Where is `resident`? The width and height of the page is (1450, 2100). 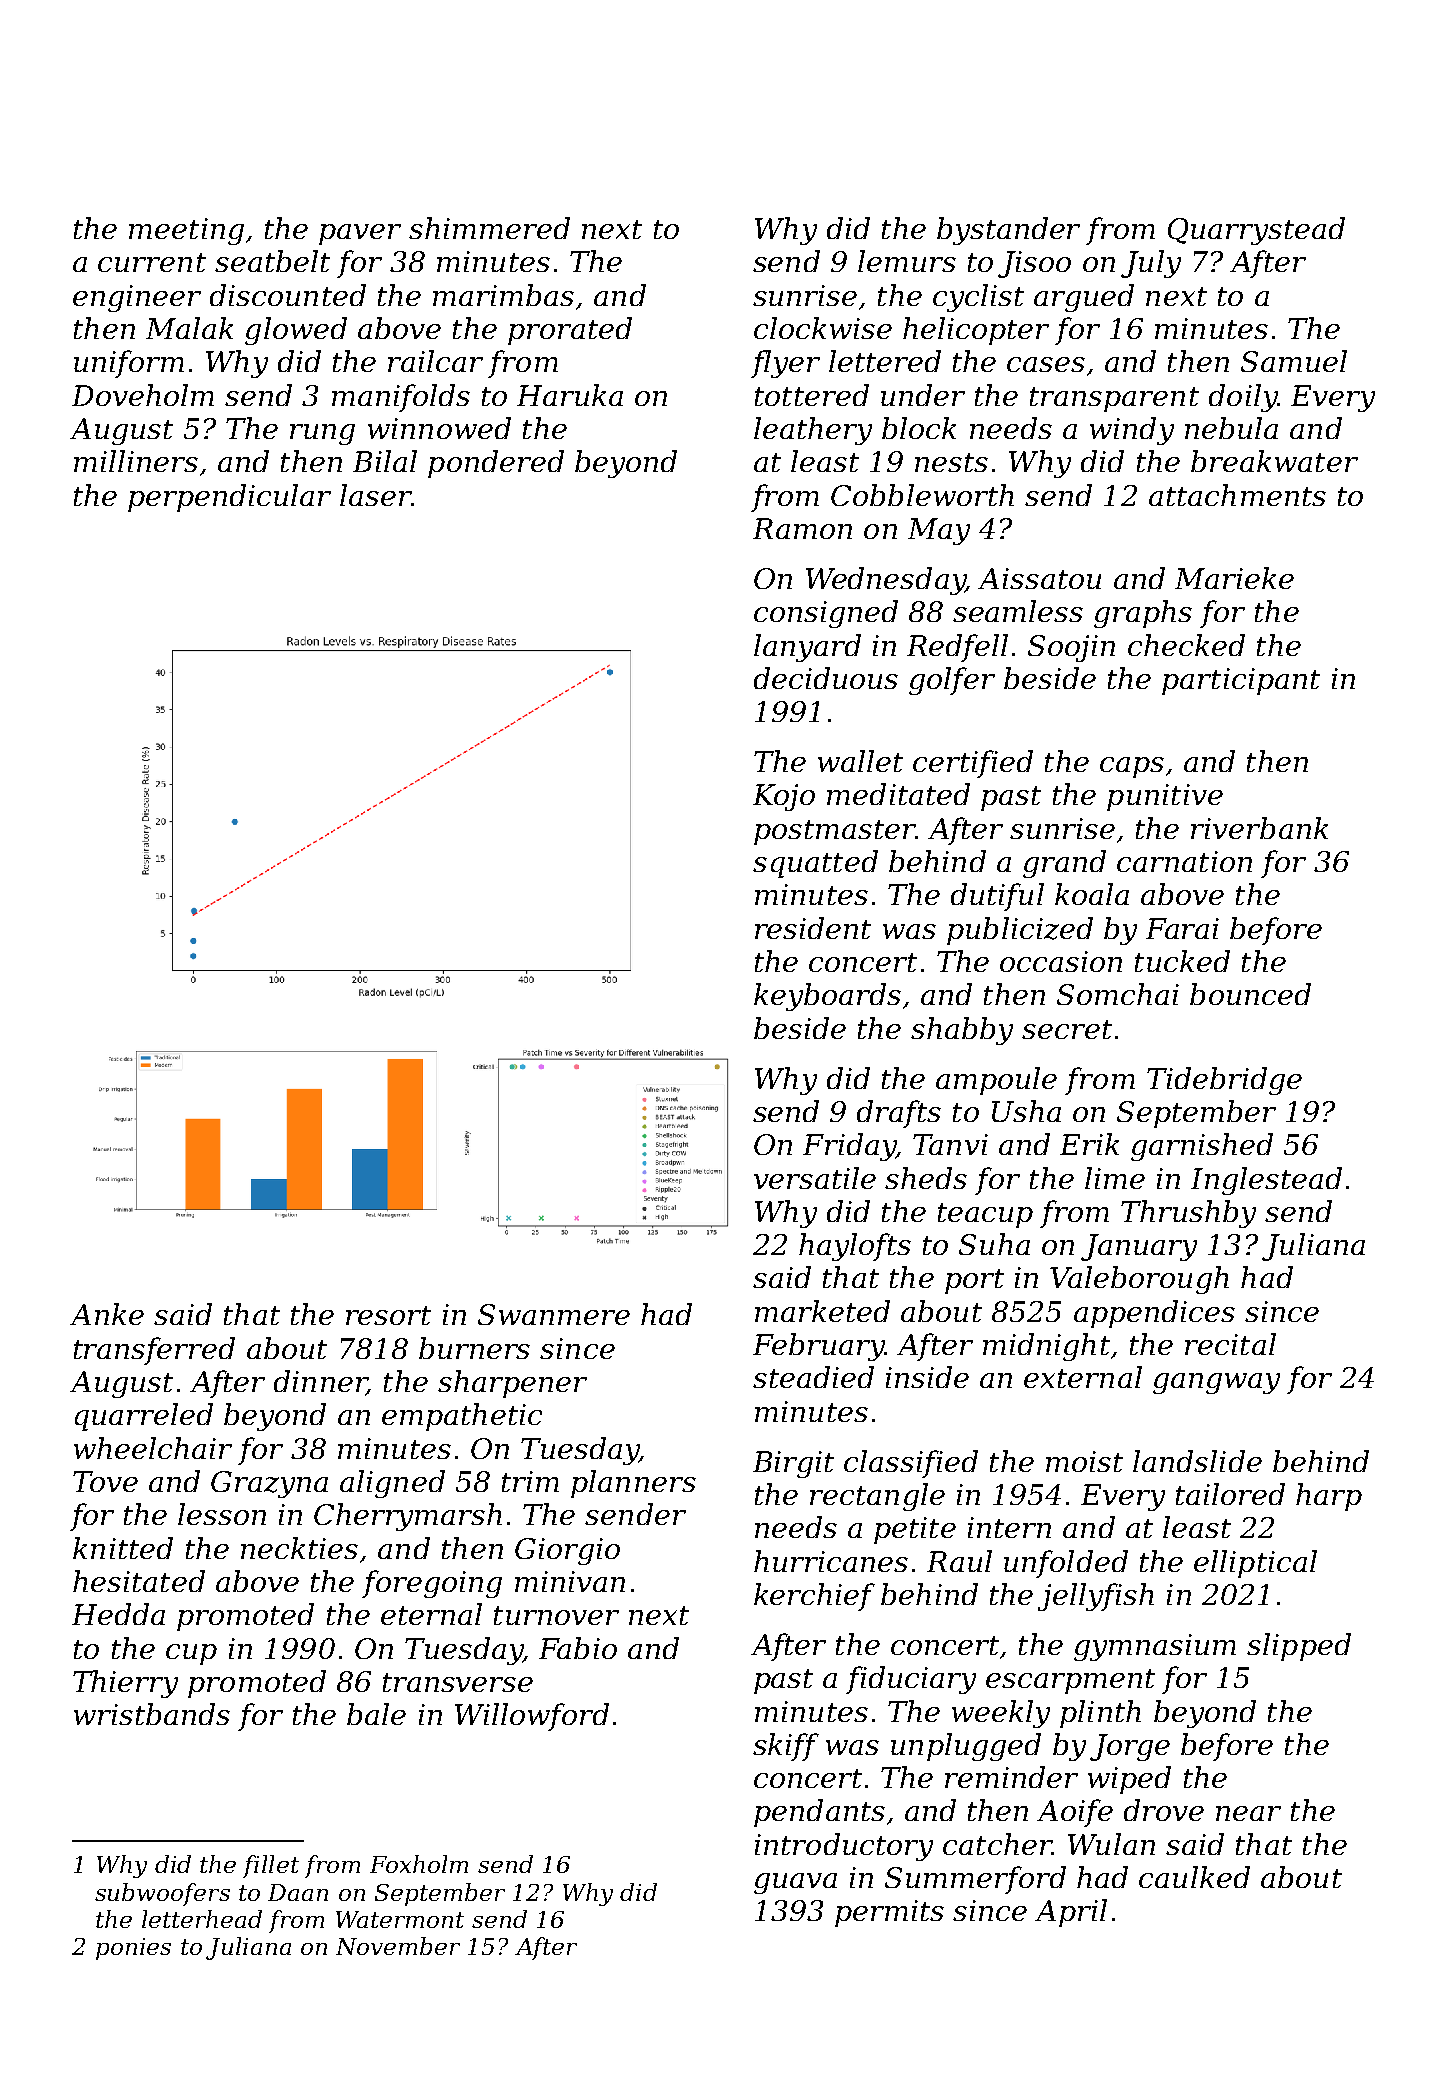 resident is located at coordinates (813, 928).
